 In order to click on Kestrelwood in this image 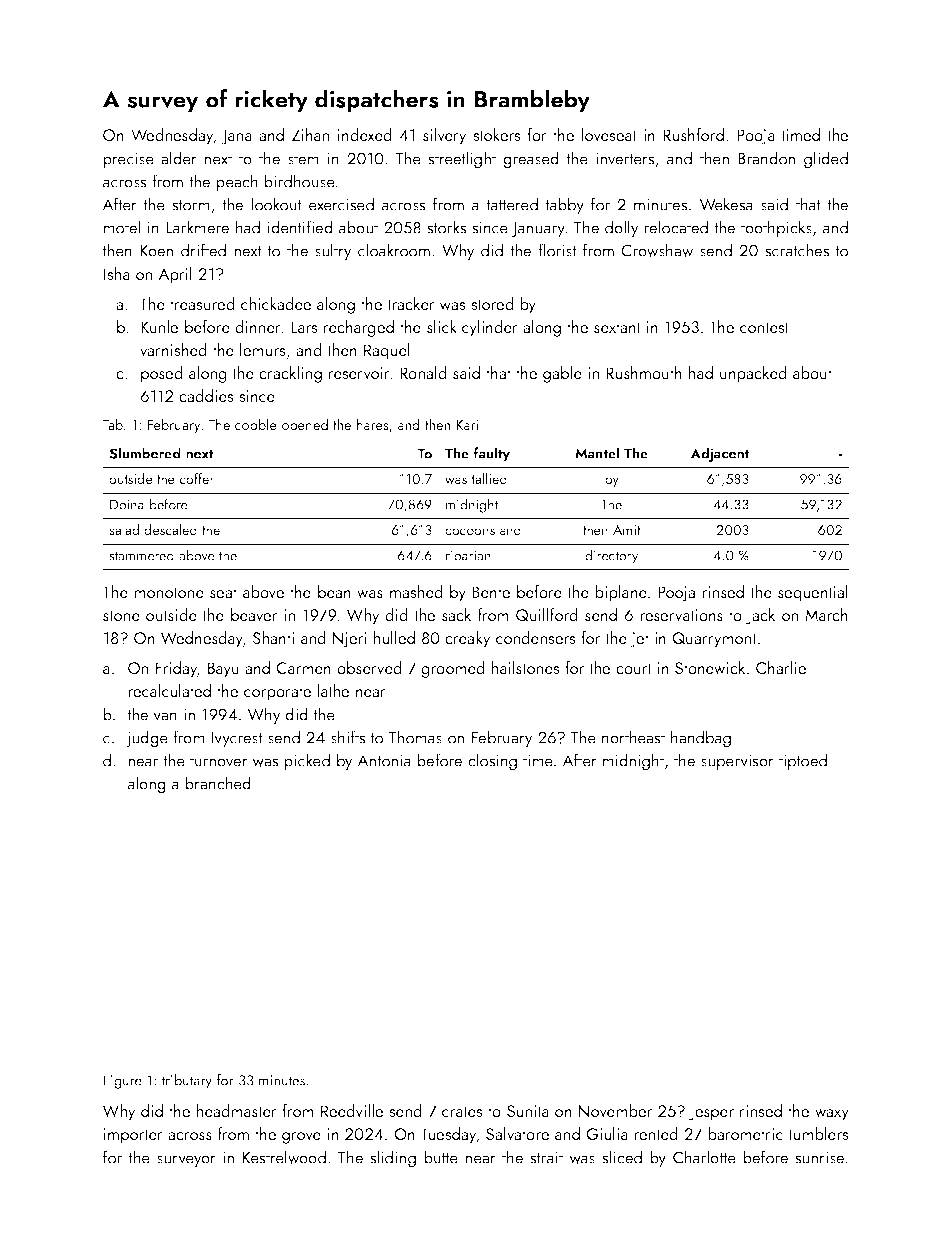, I will do `click(284, 1157)`.
